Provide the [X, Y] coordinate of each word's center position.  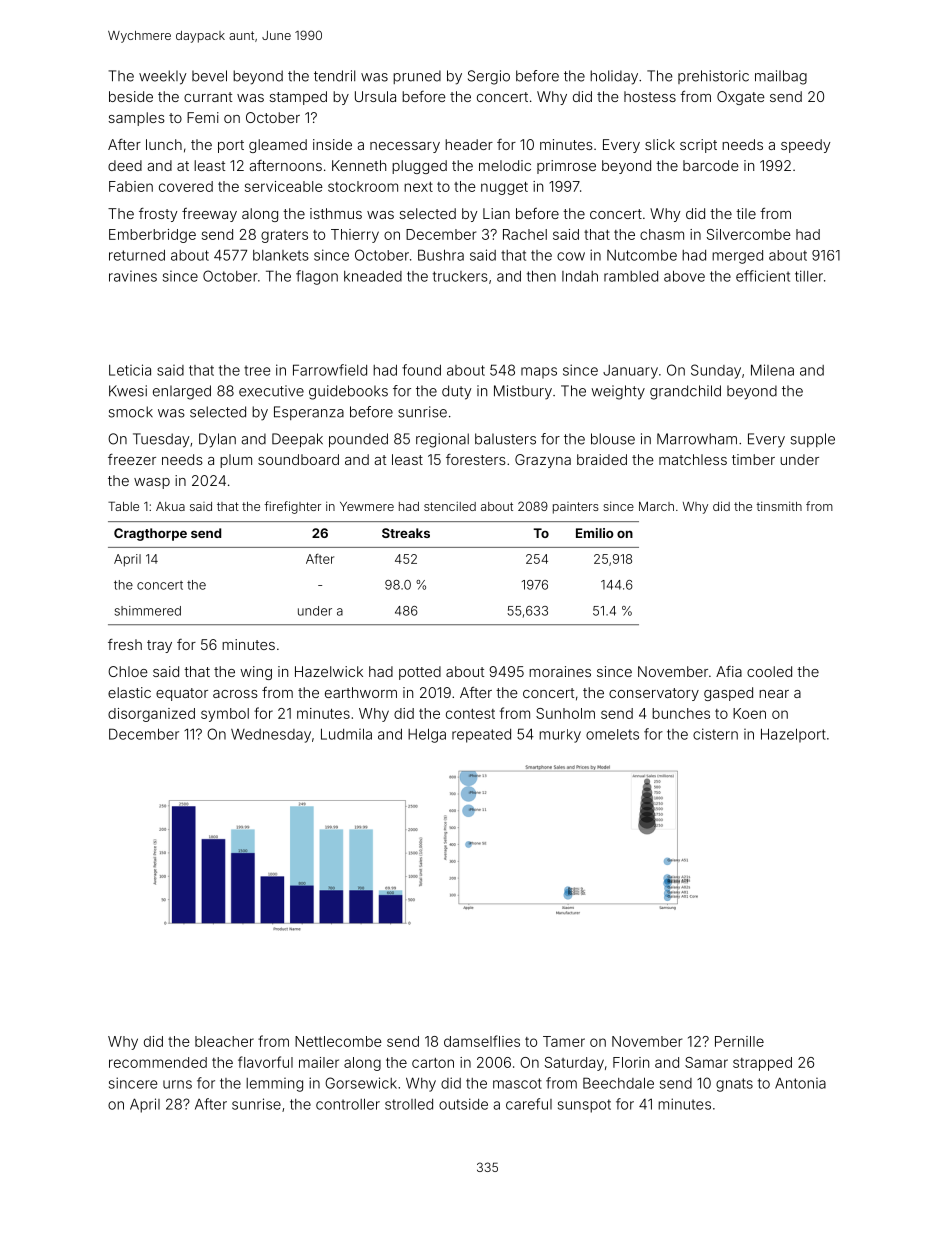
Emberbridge [152, 236]
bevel [209, 76]
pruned [417, 77]
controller [348, 1104]
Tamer [564, 1041]
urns [177, 1084]
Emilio [595, 533]
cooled [769, 671]
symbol [225, 715]
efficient [763, 276]
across [235, 694]
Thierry [355, 236]
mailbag [781, 77]
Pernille [739, 1041]
